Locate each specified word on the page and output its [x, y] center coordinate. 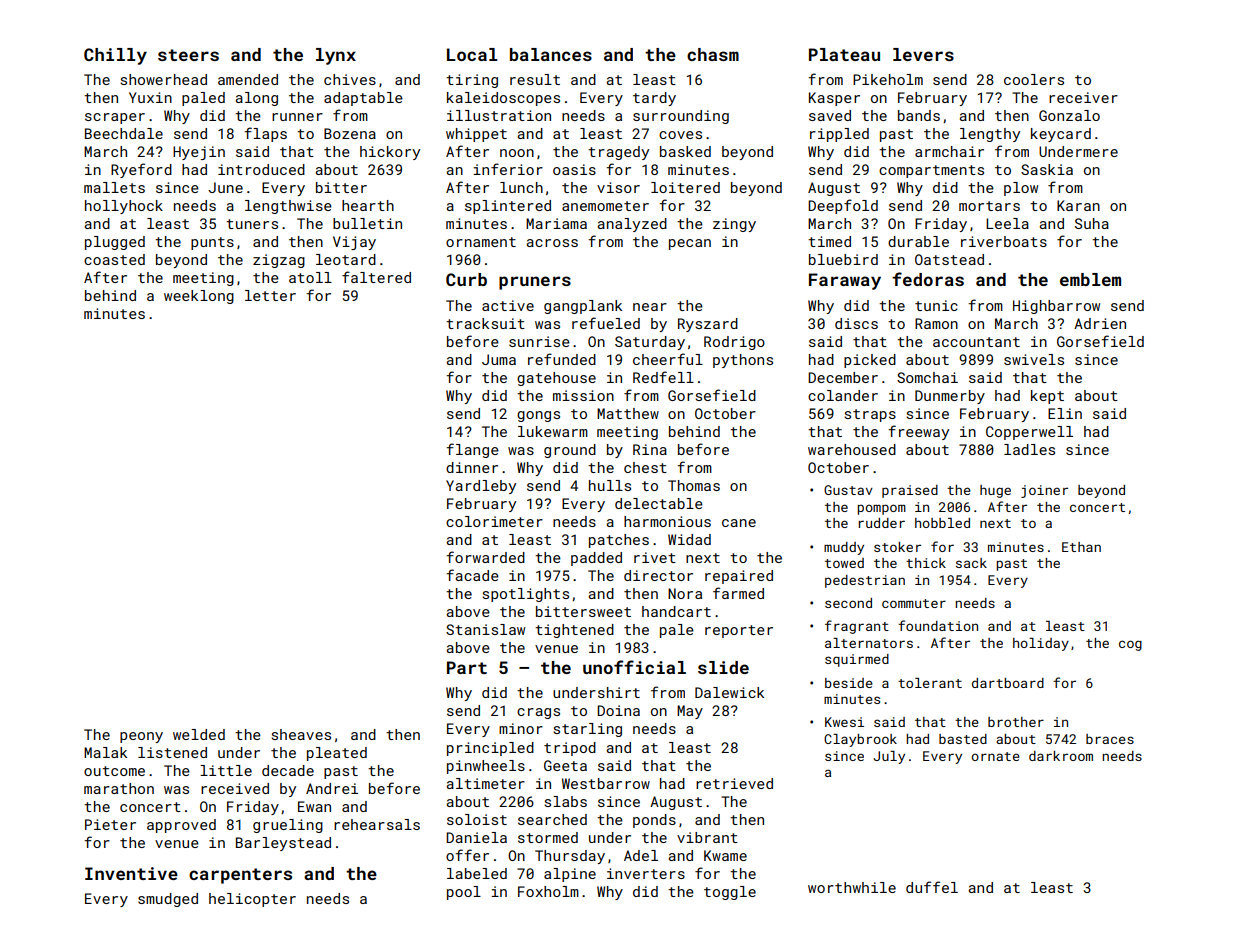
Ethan [1081, 547]
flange [472, 450]
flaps [265, 134]
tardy [654, 99]
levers [923, 54]
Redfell [663, 377]
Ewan [314, 806]
